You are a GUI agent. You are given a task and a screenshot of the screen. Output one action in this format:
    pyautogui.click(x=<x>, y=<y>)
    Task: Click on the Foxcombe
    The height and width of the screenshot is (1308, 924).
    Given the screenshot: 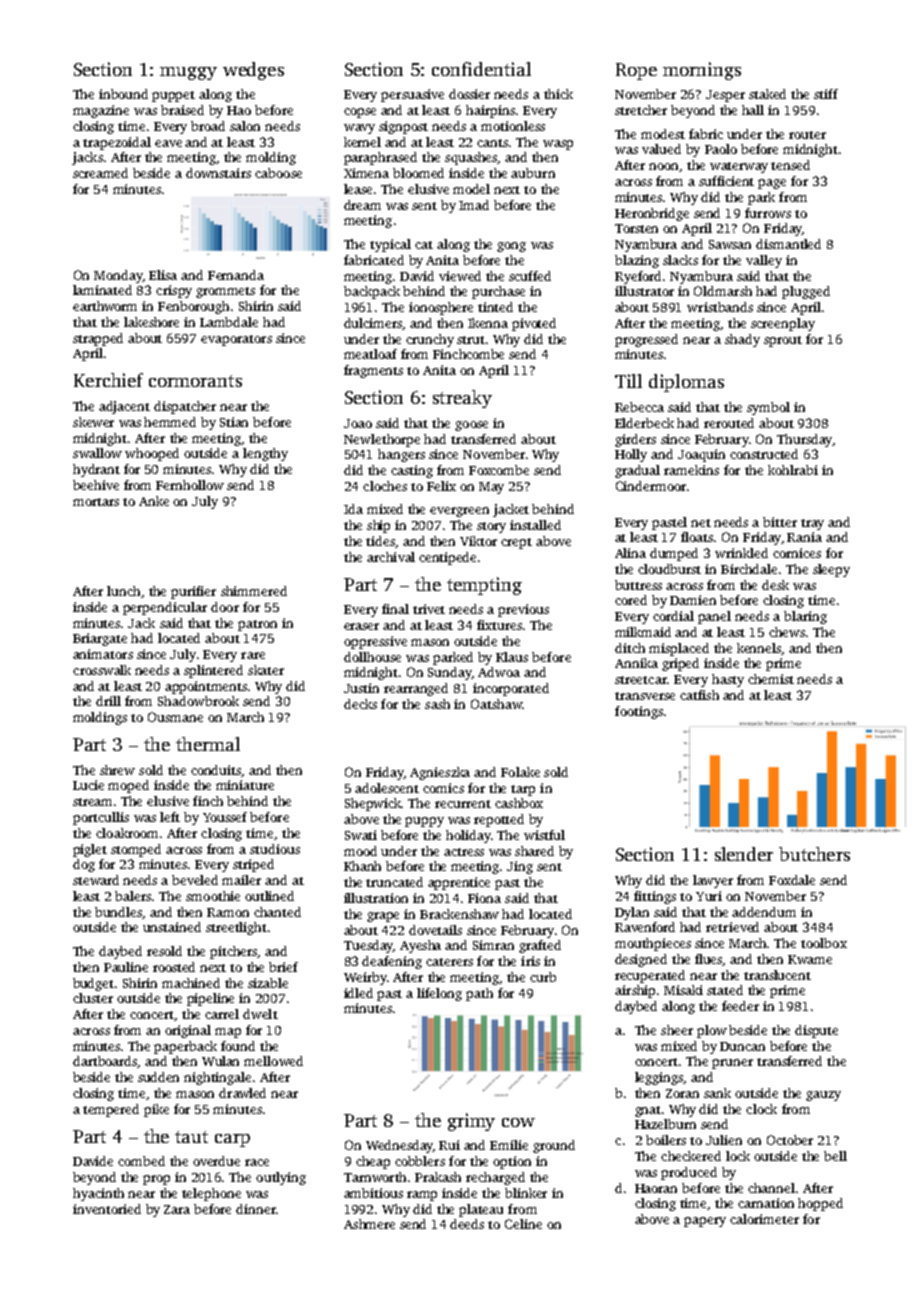 What is the action you would take?
    pyautogui.click(x=499, y=470)
